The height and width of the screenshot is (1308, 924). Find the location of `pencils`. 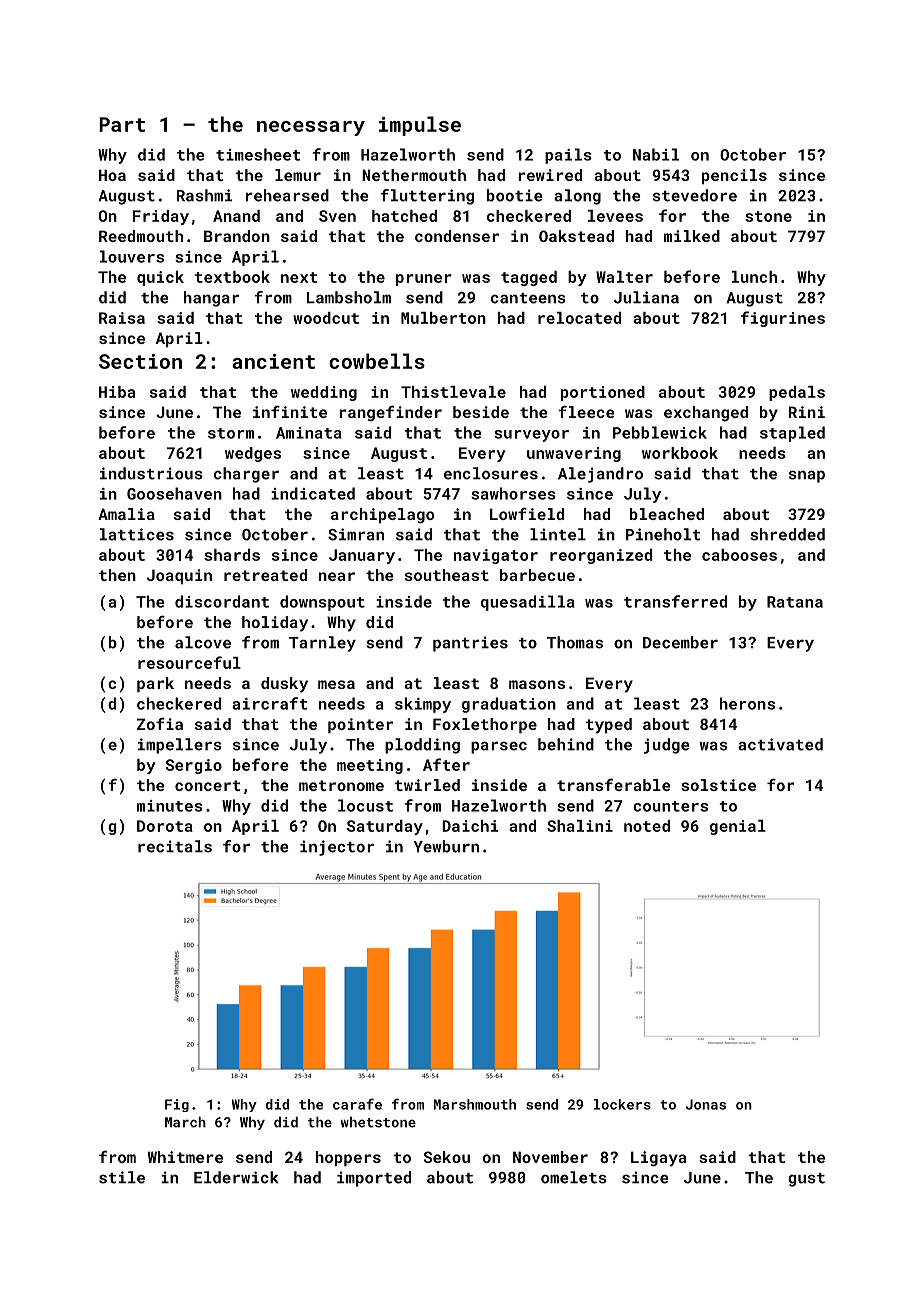

pencils is located at coordinates (734, 176).
